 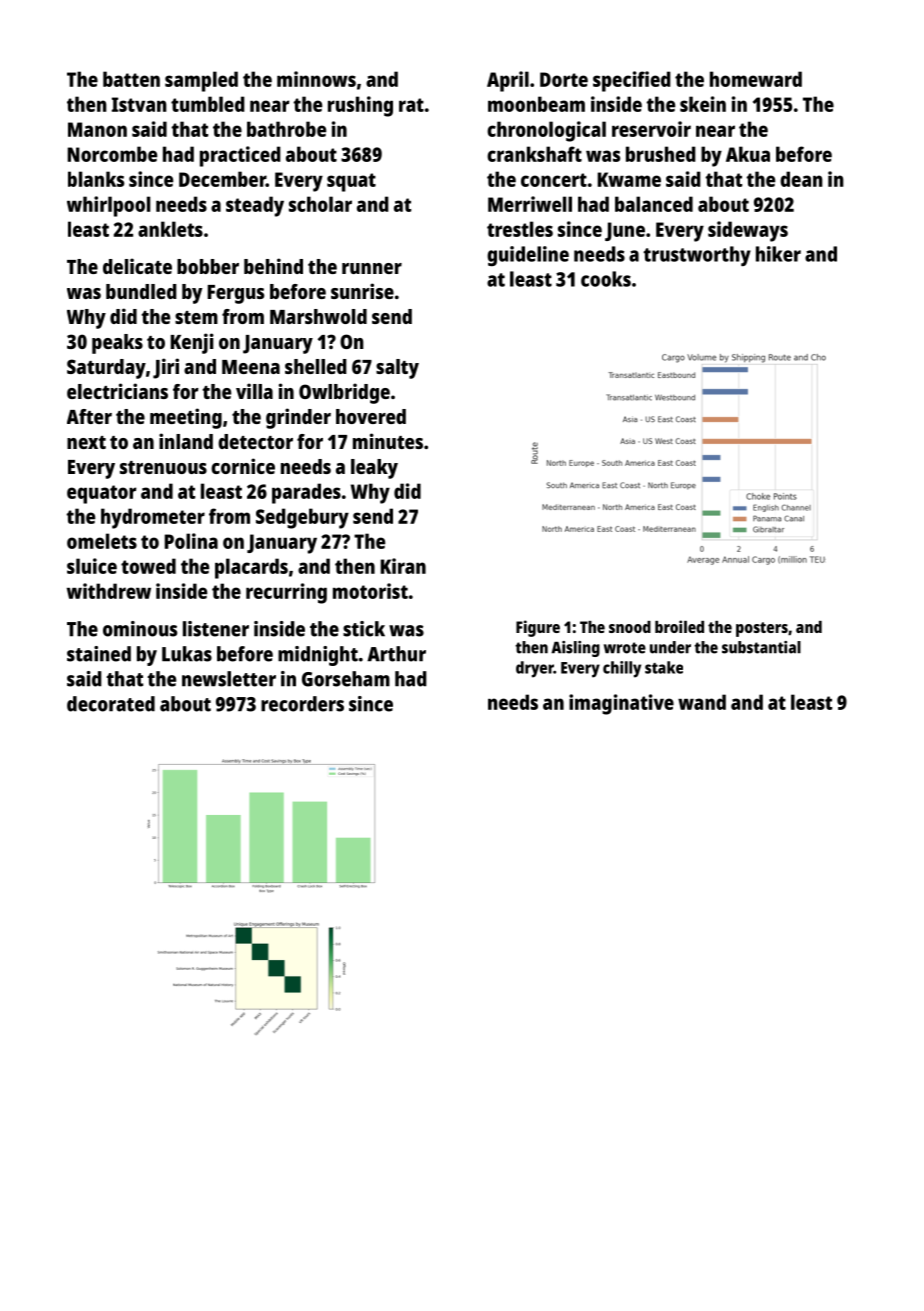 What do you see at coordinates (131, 79) in the screenshot?
I see `batten` at bounding box center [131, 79].
